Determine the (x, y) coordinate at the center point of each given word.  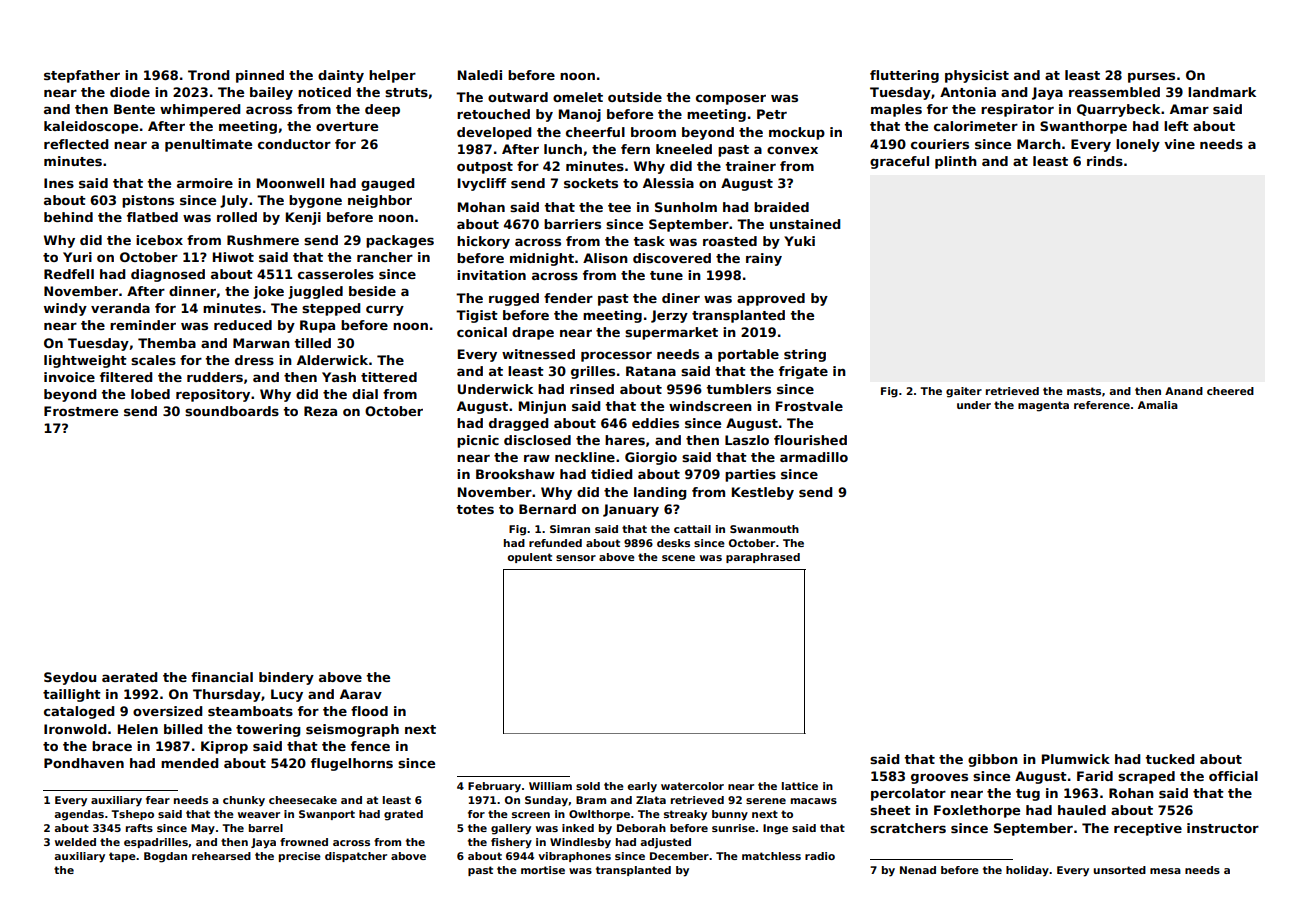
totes (475, 509)
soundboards (232, 411)
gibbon (993, 760)
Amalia (1158, 405)
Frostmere (81, 411)
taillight (72, 695)
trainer (750, 166)
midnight (542, 259)
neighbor (380, 201)
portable (748, 355)
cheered (1230, 391)
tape (122, 857)
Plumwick (1076, 759)
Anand (1184, 391)
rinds (1105, 161)
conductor (294, 144)
